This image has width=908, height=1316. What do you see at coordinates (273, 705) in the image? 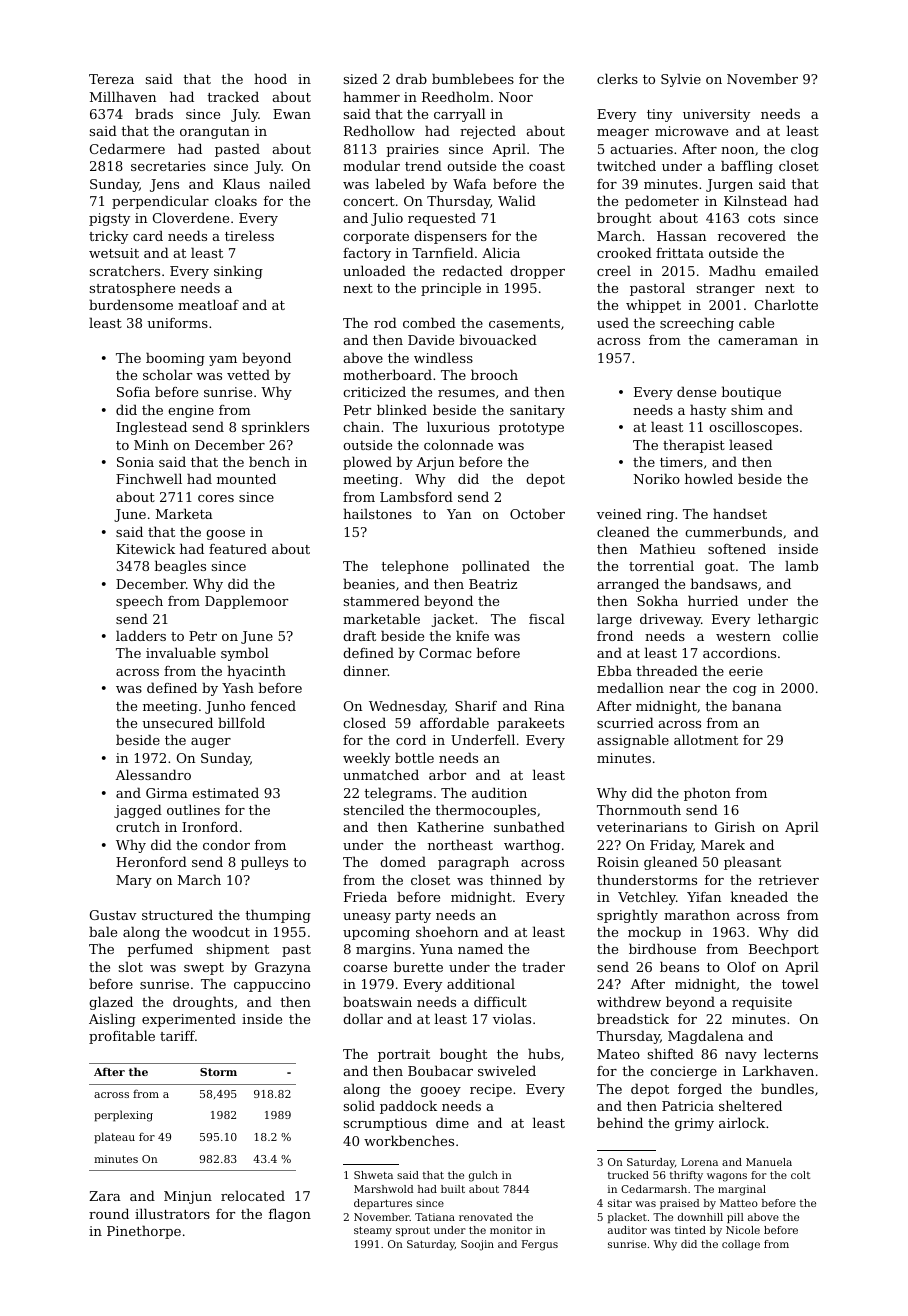
I see `fenced` at bounding box center [273, 705].
